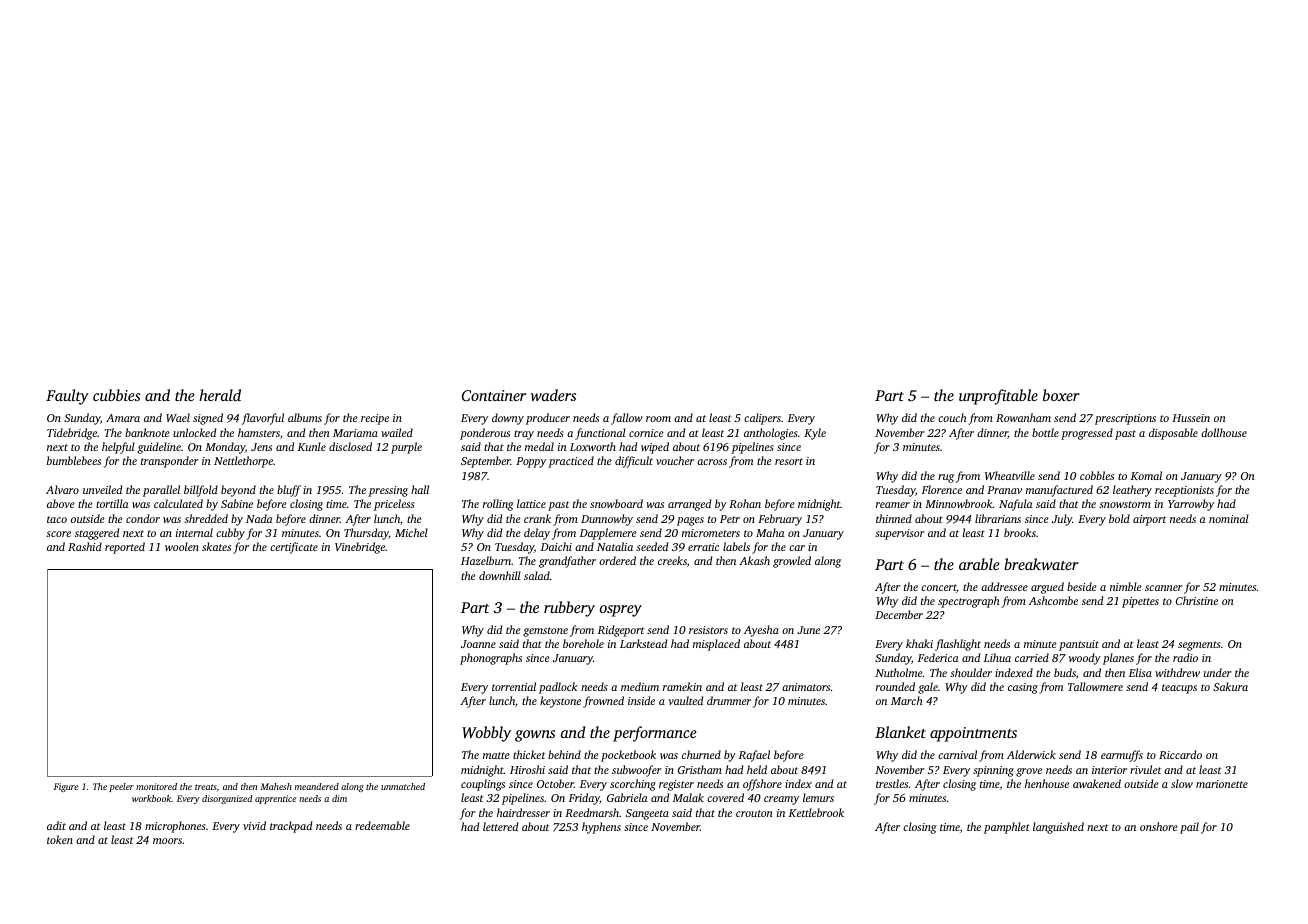 The width and height of the document is (1308, 924). Describe the element at coordinates (601, 828) in the document. I see `hyphens` at that location.
